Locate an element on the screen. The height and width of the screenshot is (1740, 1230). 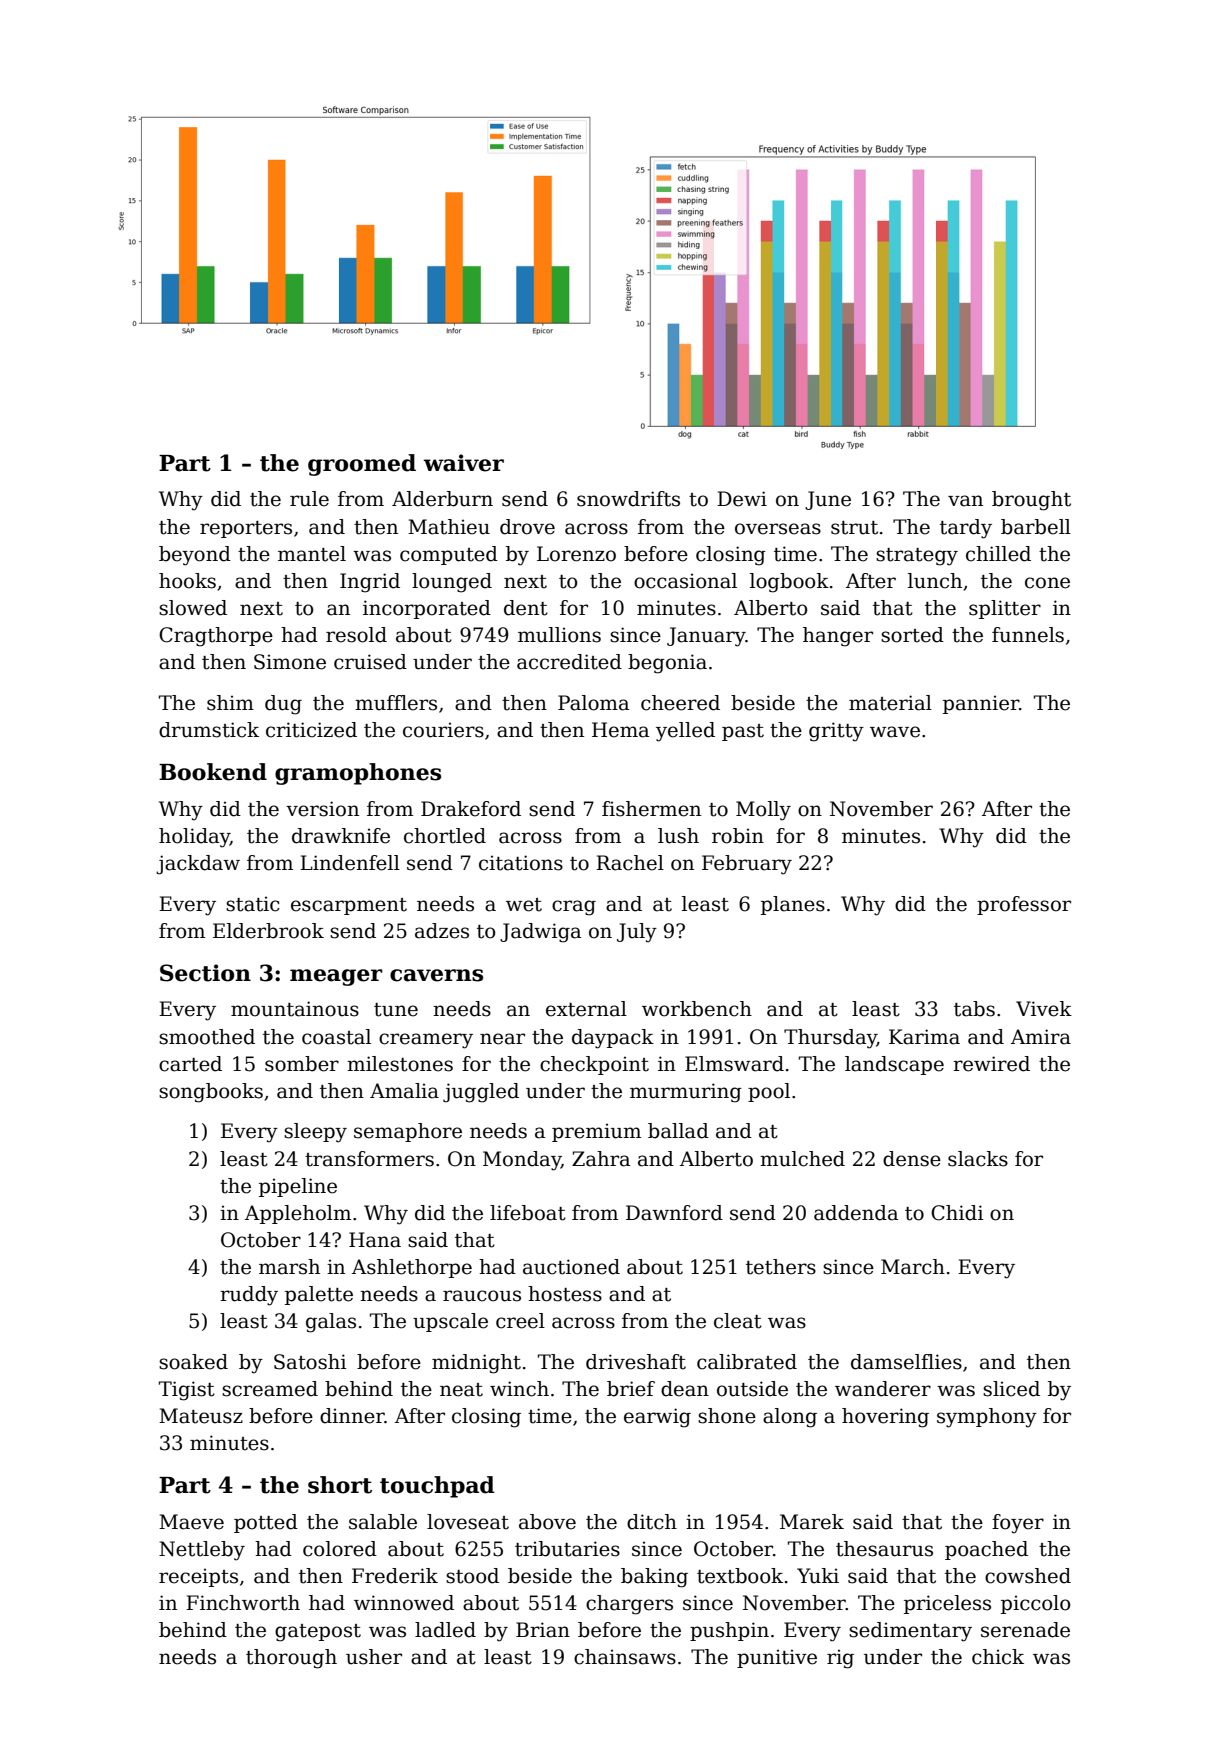
short is located at coordinates (340, 1485).
